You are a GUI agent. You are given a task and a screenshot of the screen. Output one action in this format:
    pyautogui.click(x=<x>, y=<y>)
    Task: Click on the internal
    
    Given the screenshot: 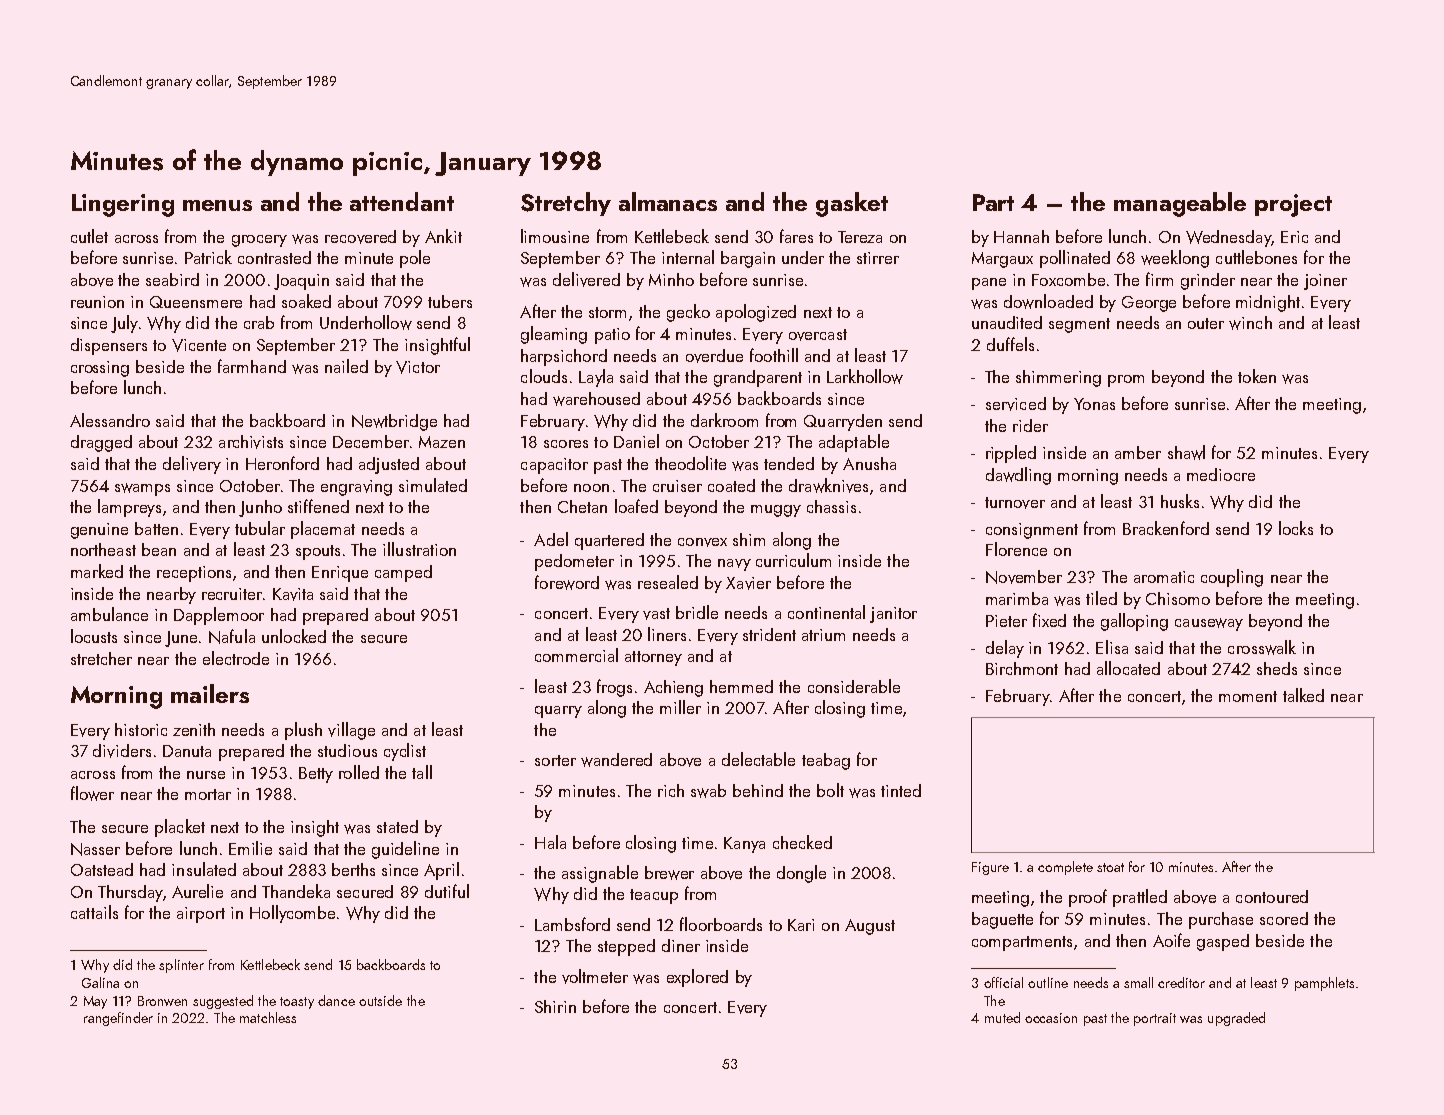 What is the action you would take?
    pyautogui.click(x=688, y=257)
